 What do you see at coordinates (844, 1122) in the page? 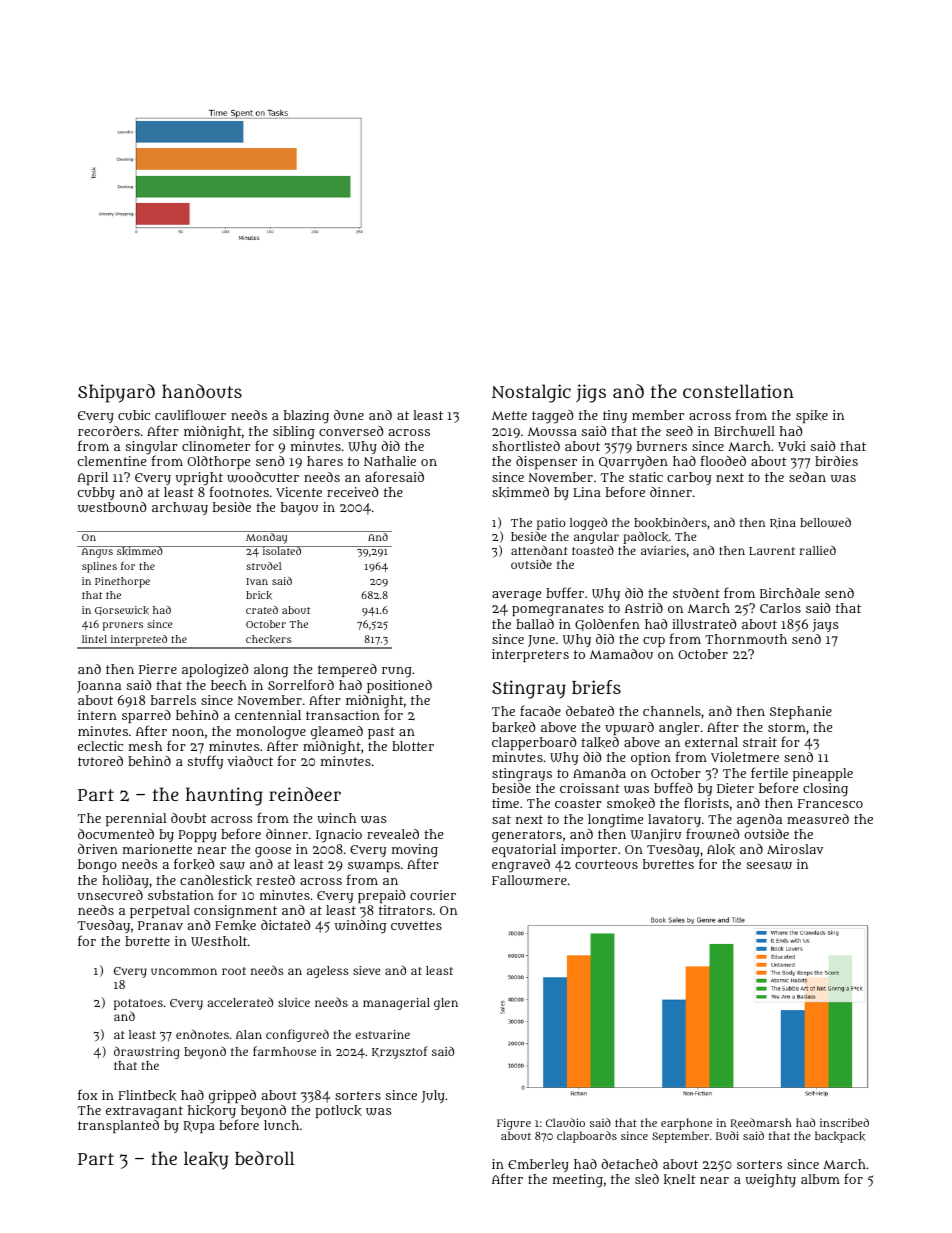
I see `inscribed` at bounding box center [844, 1122].
